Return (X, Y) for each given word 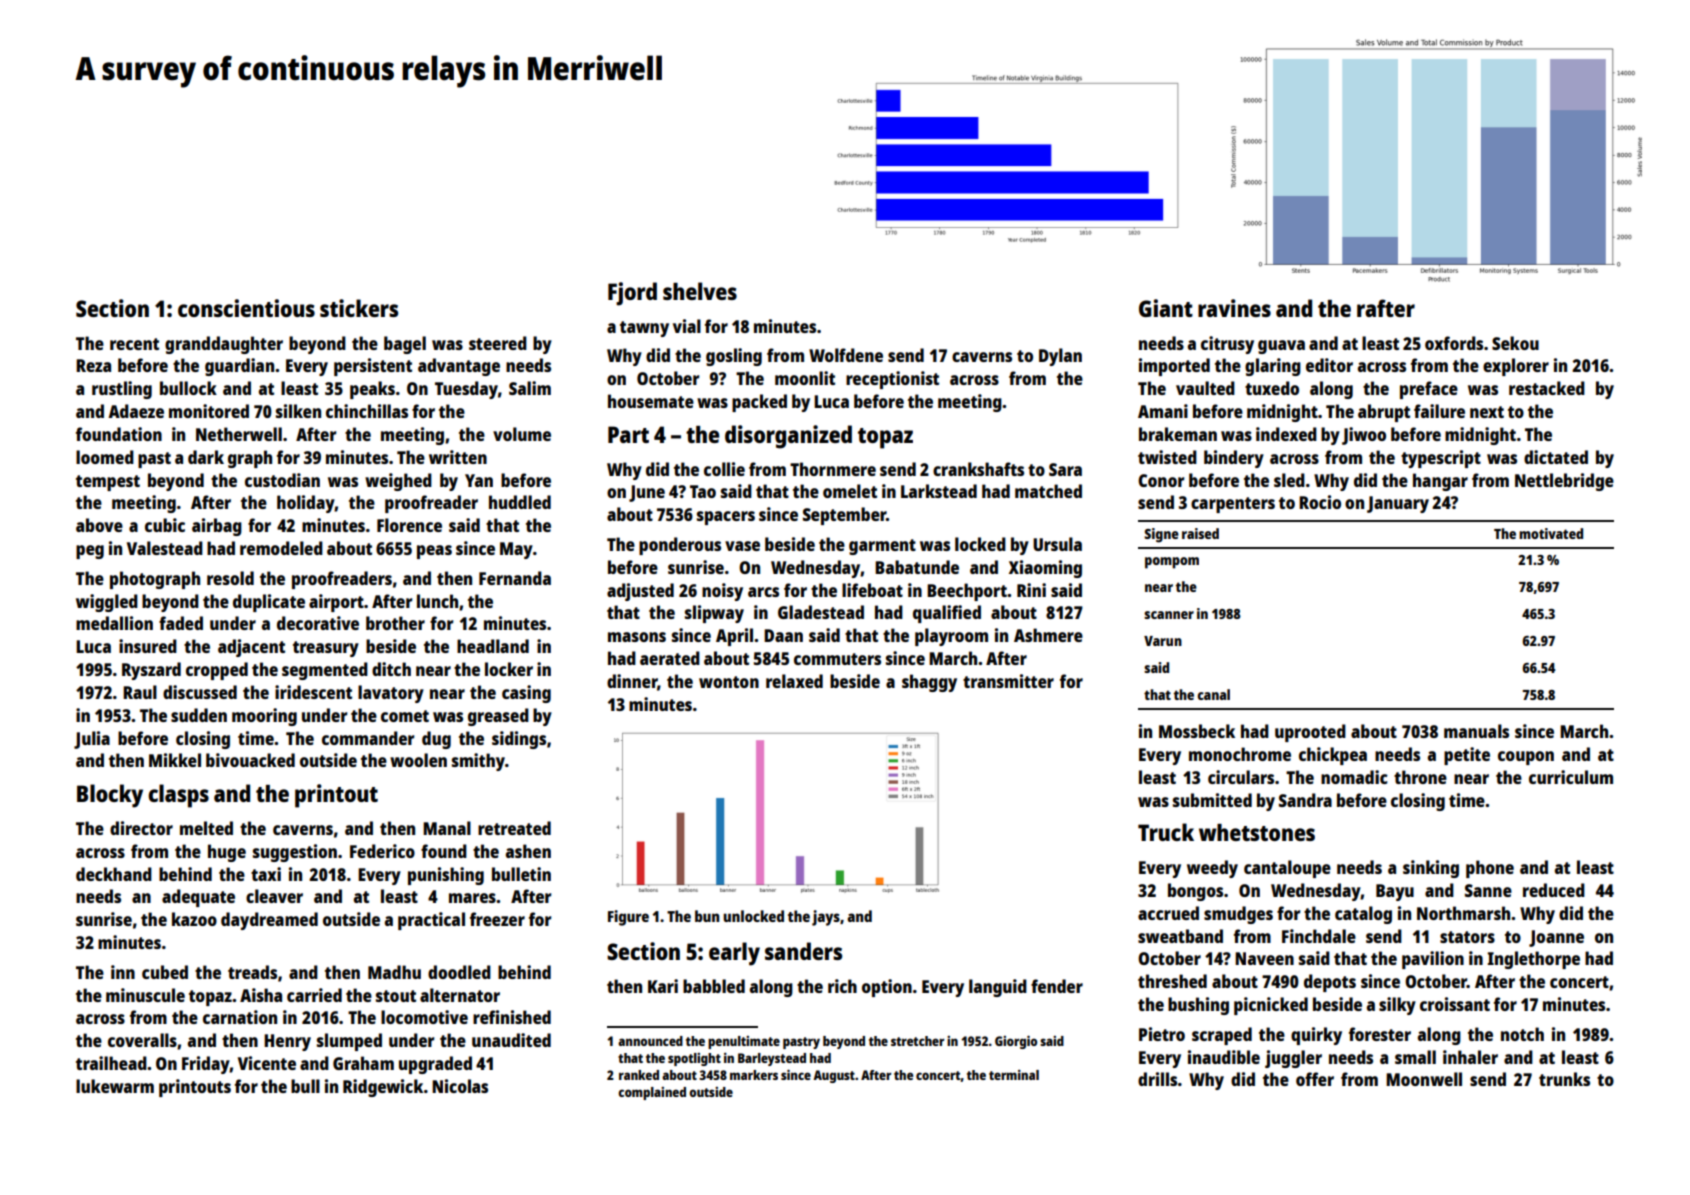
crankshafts (978, 469)
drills (1157, 1079)
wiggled (107, 603)
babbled (714, 986)
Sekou (1515, 343)
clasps (178, 796)
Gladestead (821, 612)
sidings (519, 740)
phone (1490, 869)
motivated (1551, 533)
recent (134, 344)
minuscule (145, 995)
